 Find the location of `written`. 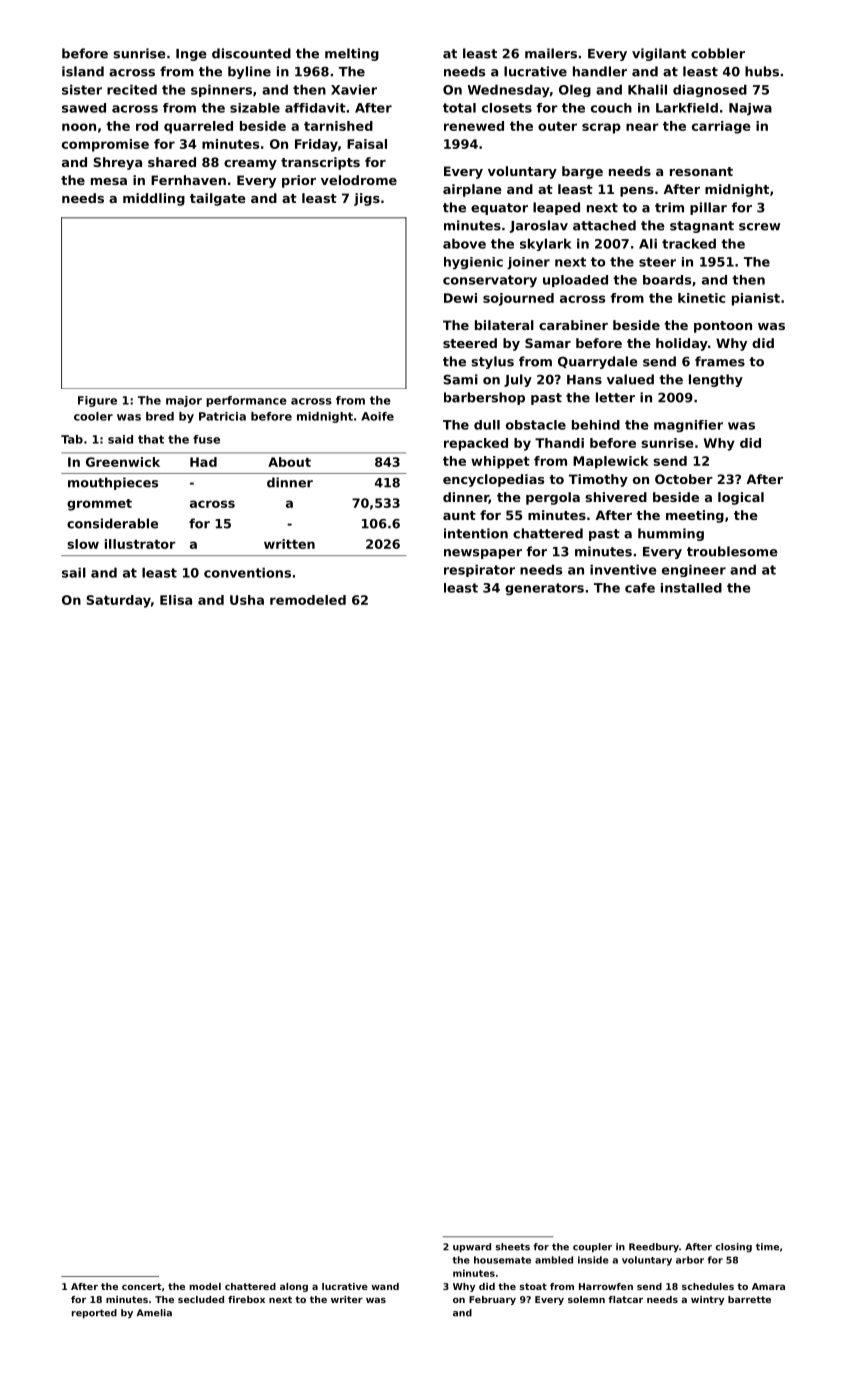

written is located at coordinates (289, 544).
